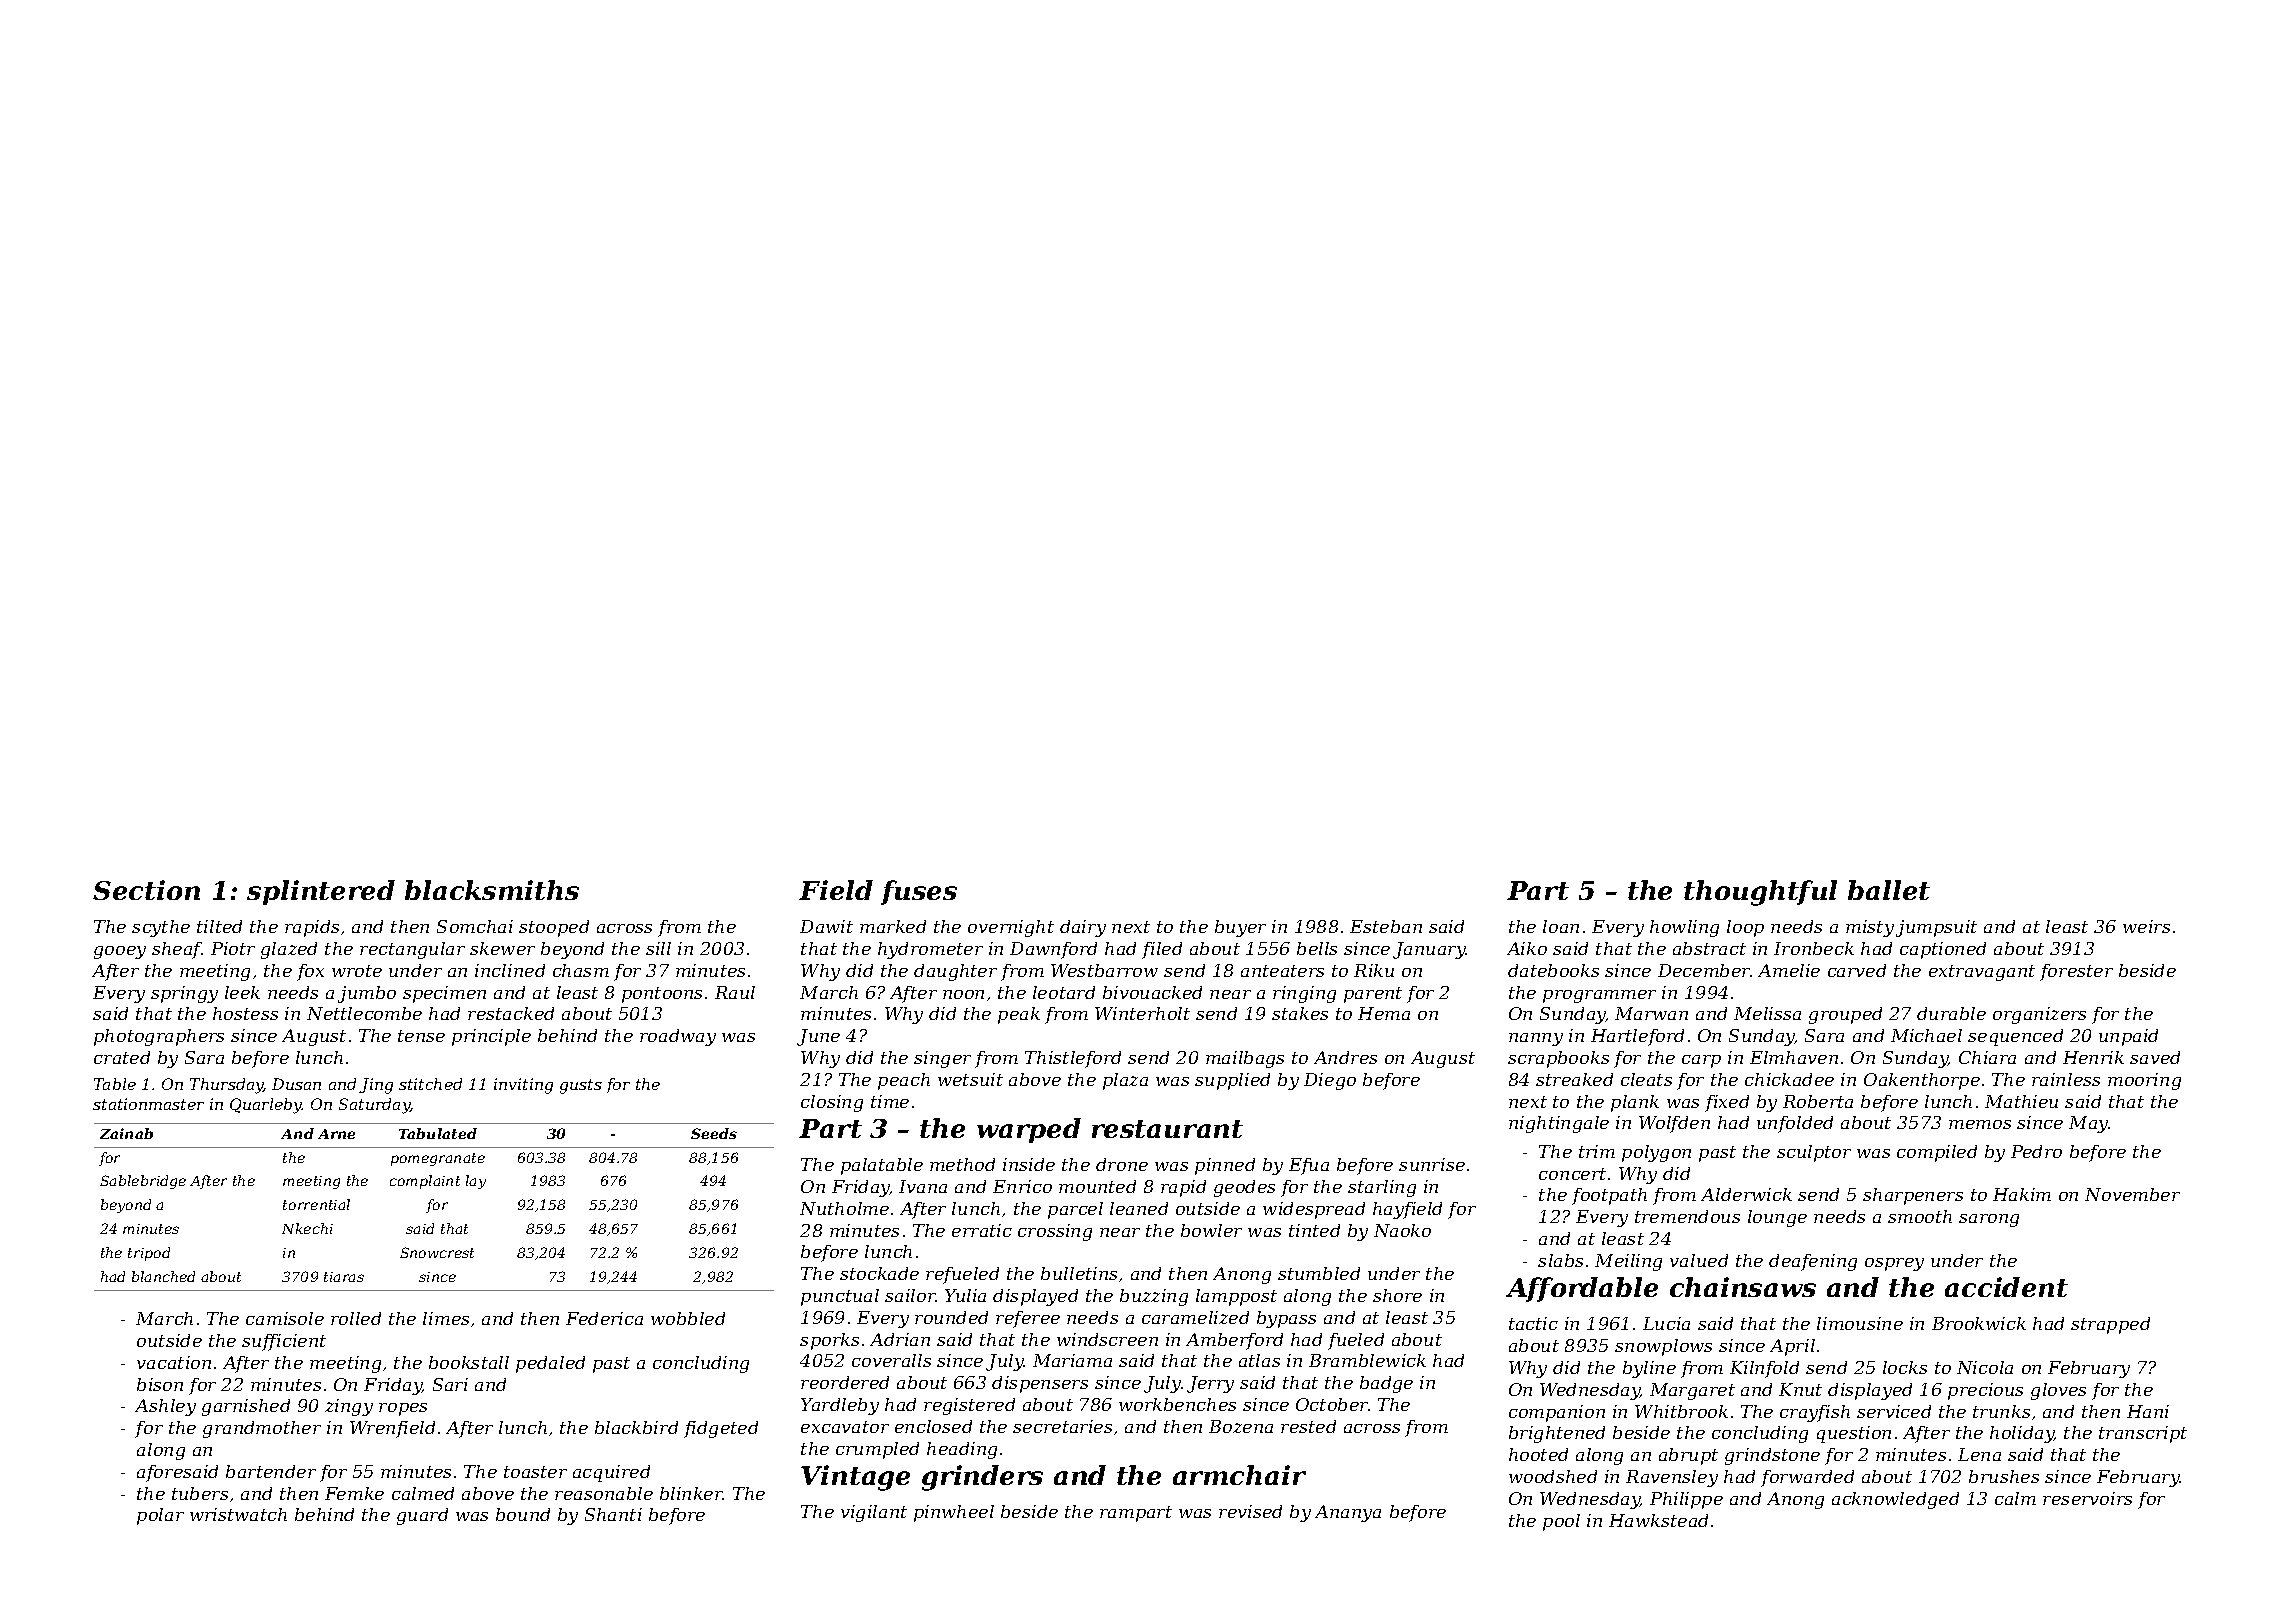  I want to click on Section, so click(146, 890).
